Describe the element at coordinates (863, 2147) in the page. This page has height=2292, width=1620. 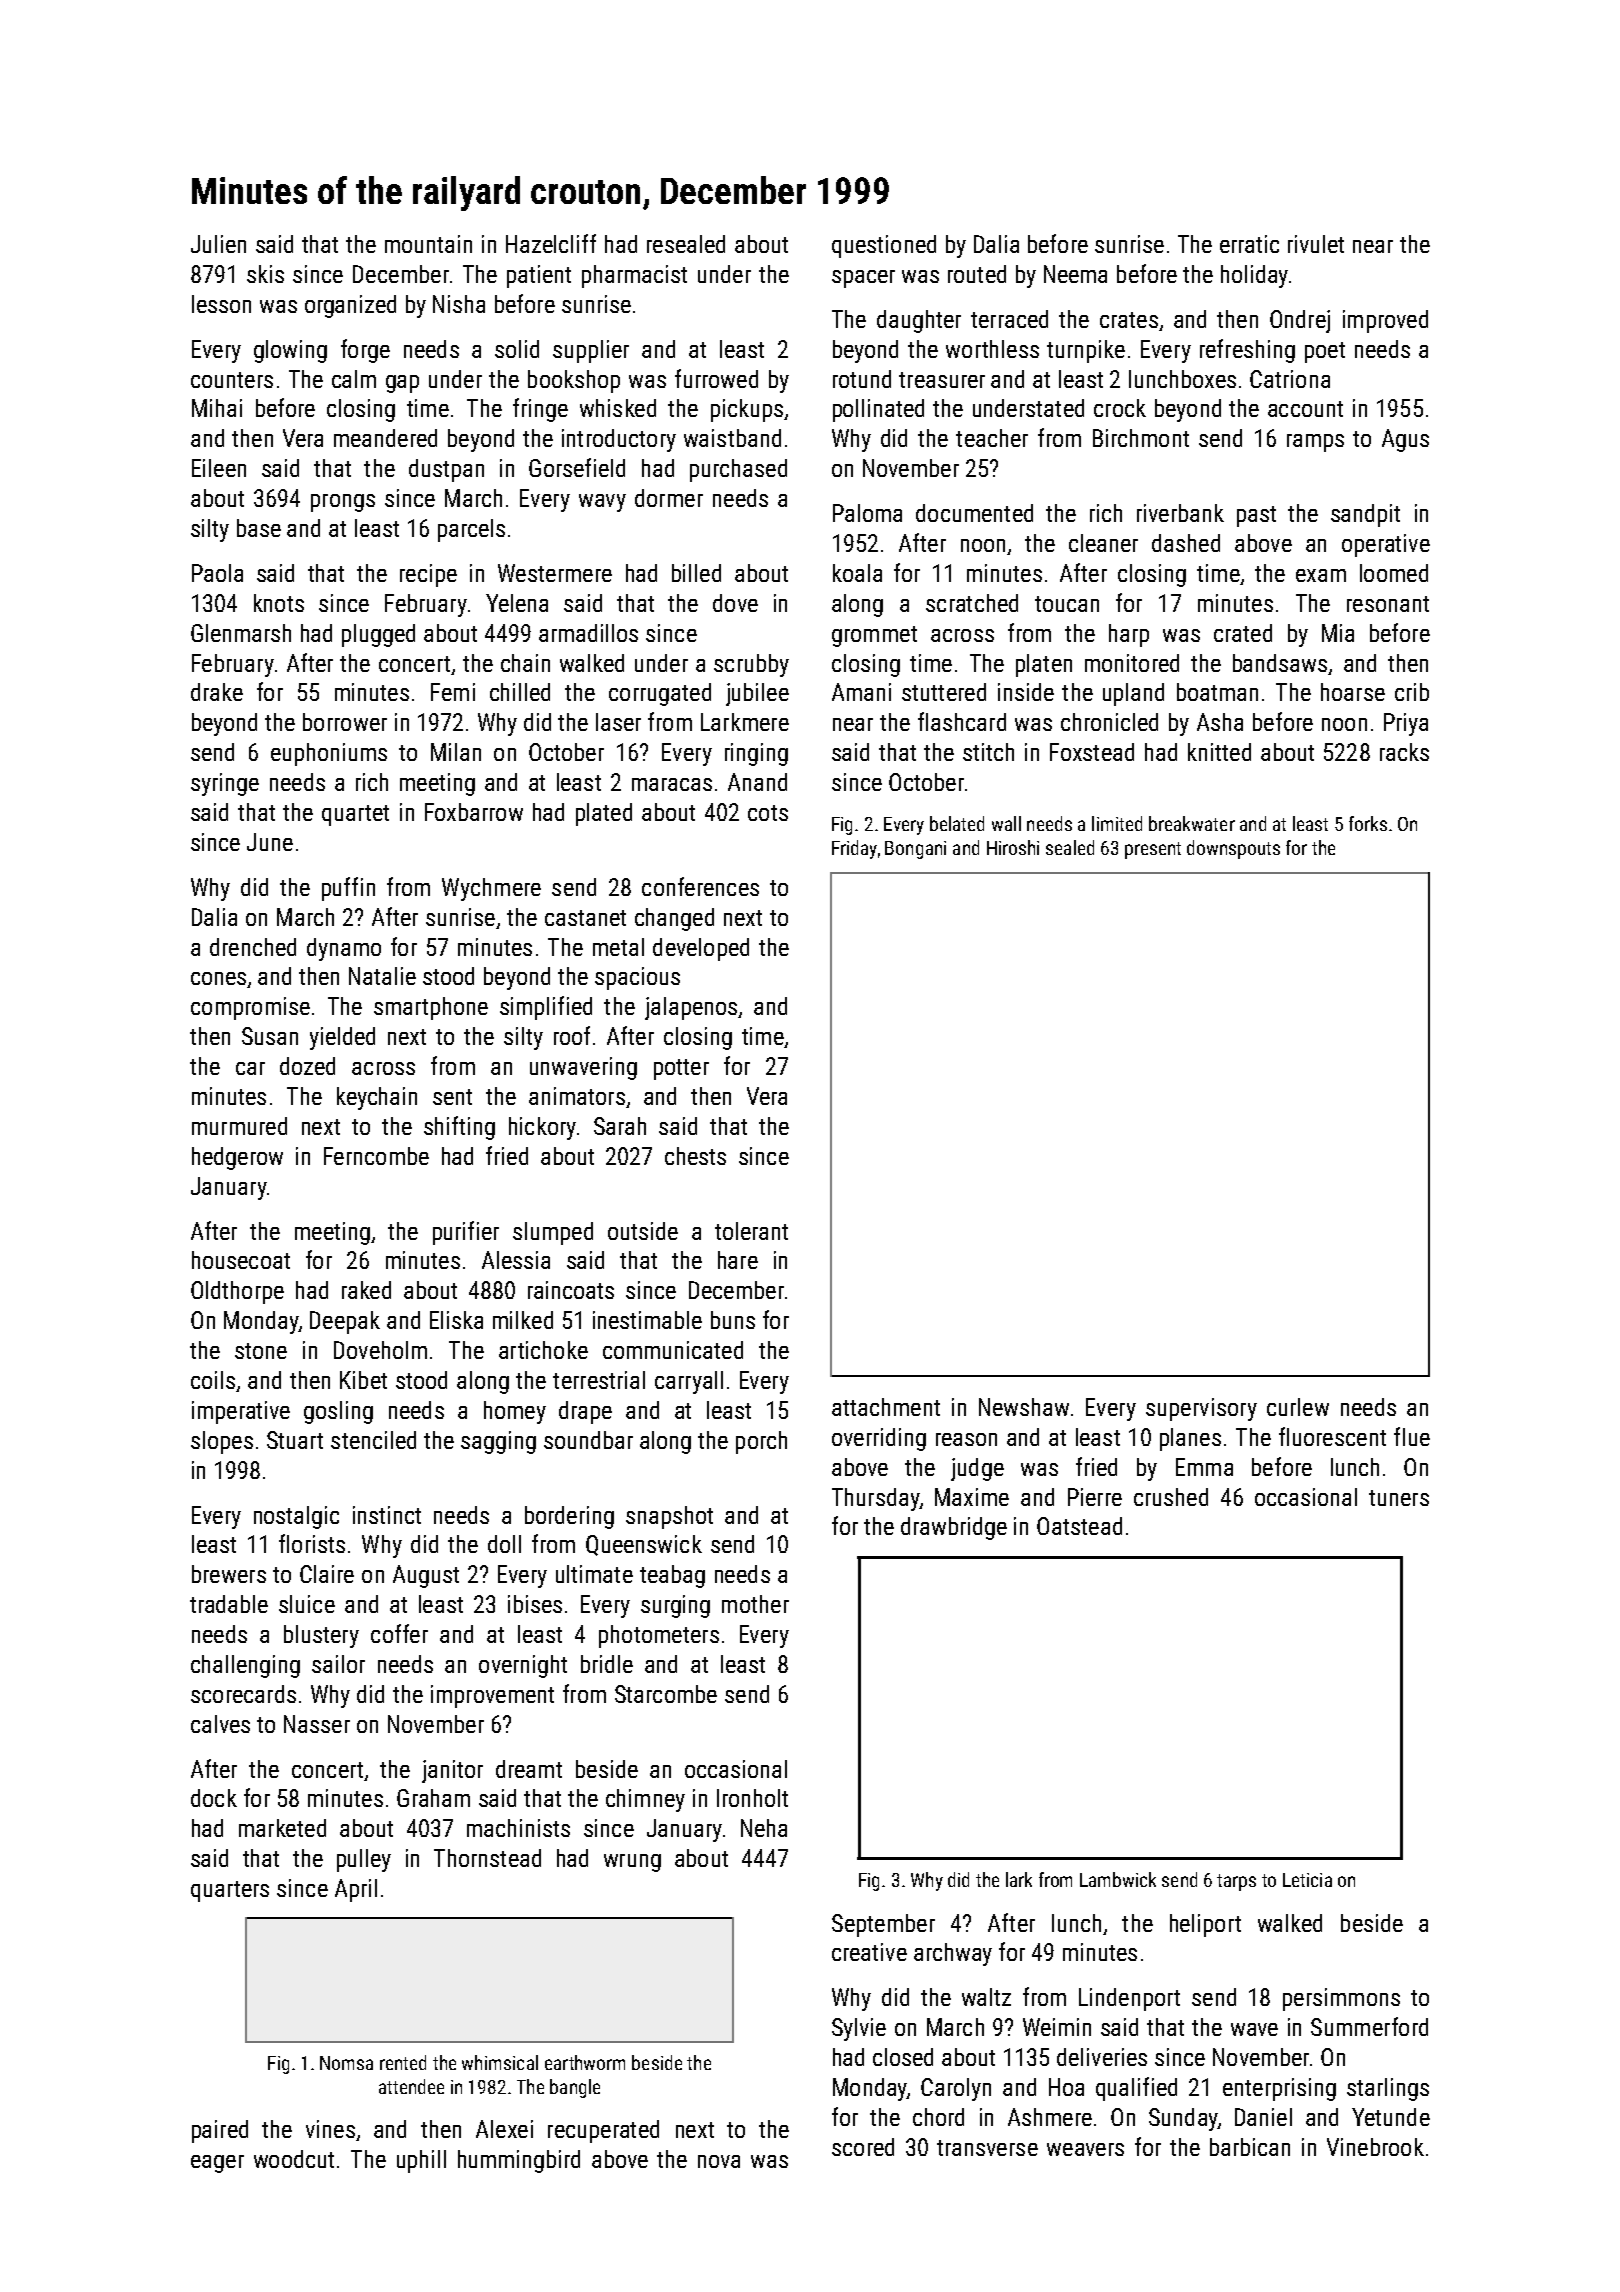
I see `scored` at that location.
